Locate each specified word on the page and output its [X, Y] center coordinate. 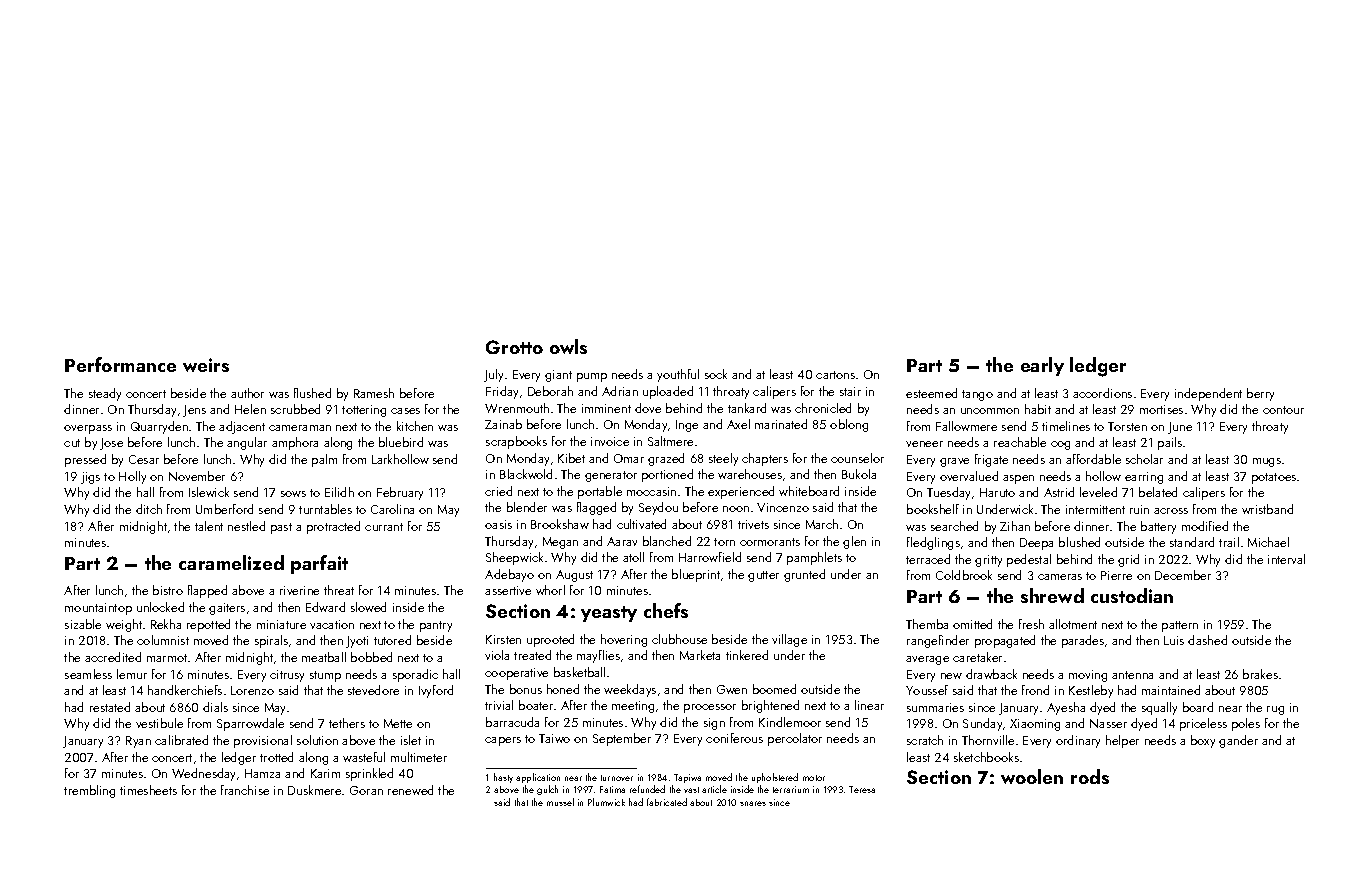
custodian [1132, 595]
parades [1083, 641]
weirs [206, 365]
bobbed [371, 657]
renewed [410, 790]
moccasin [651, 491]
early [1042, 366]
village [789, 640]
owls [568, 346]
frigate [991, 460]
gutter [763, 576]
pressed [85, 460]
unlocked [160, 607]
